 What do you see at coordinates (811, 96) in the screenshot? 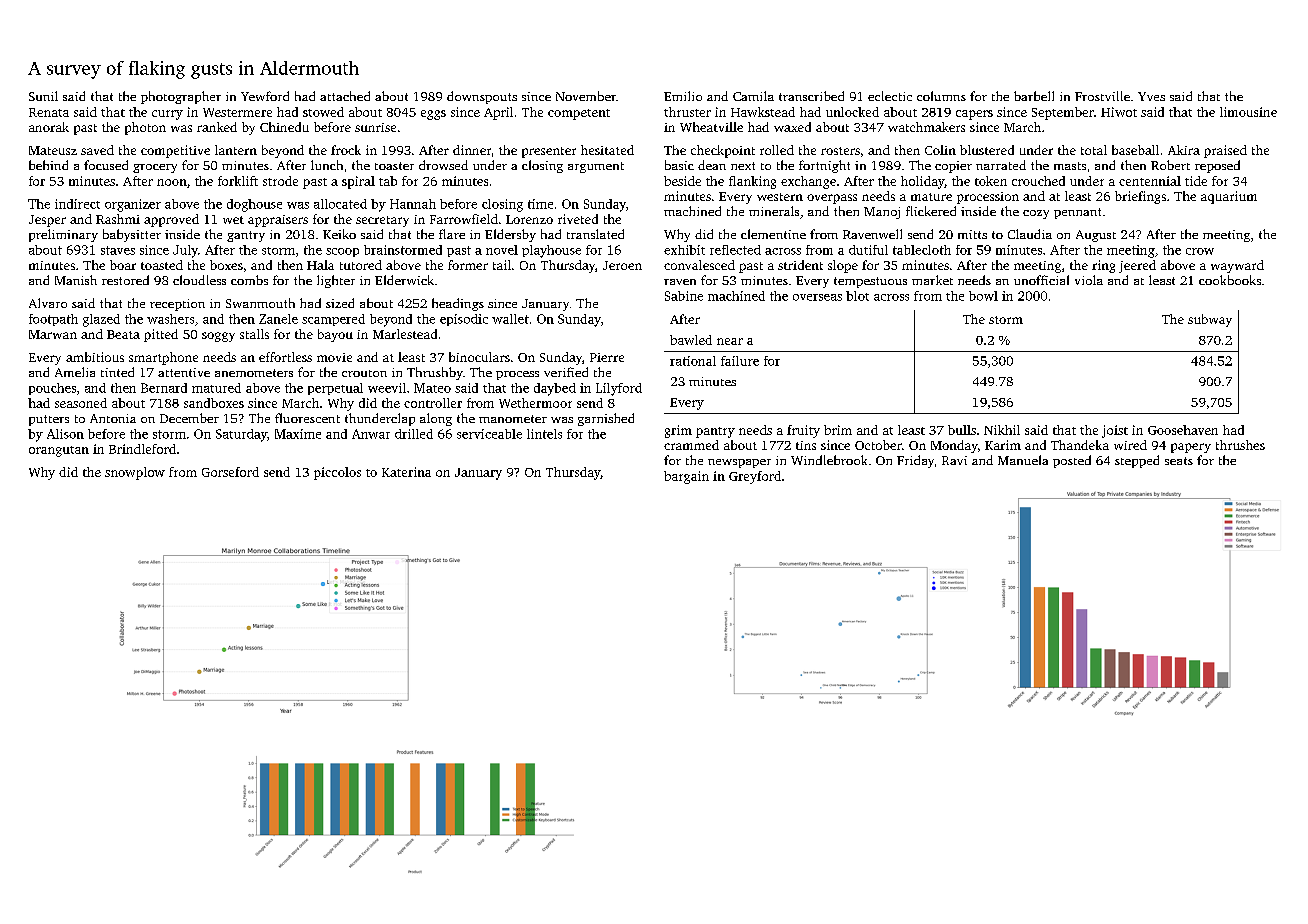
I see `transcribed` at bounding box center [811, 96].
